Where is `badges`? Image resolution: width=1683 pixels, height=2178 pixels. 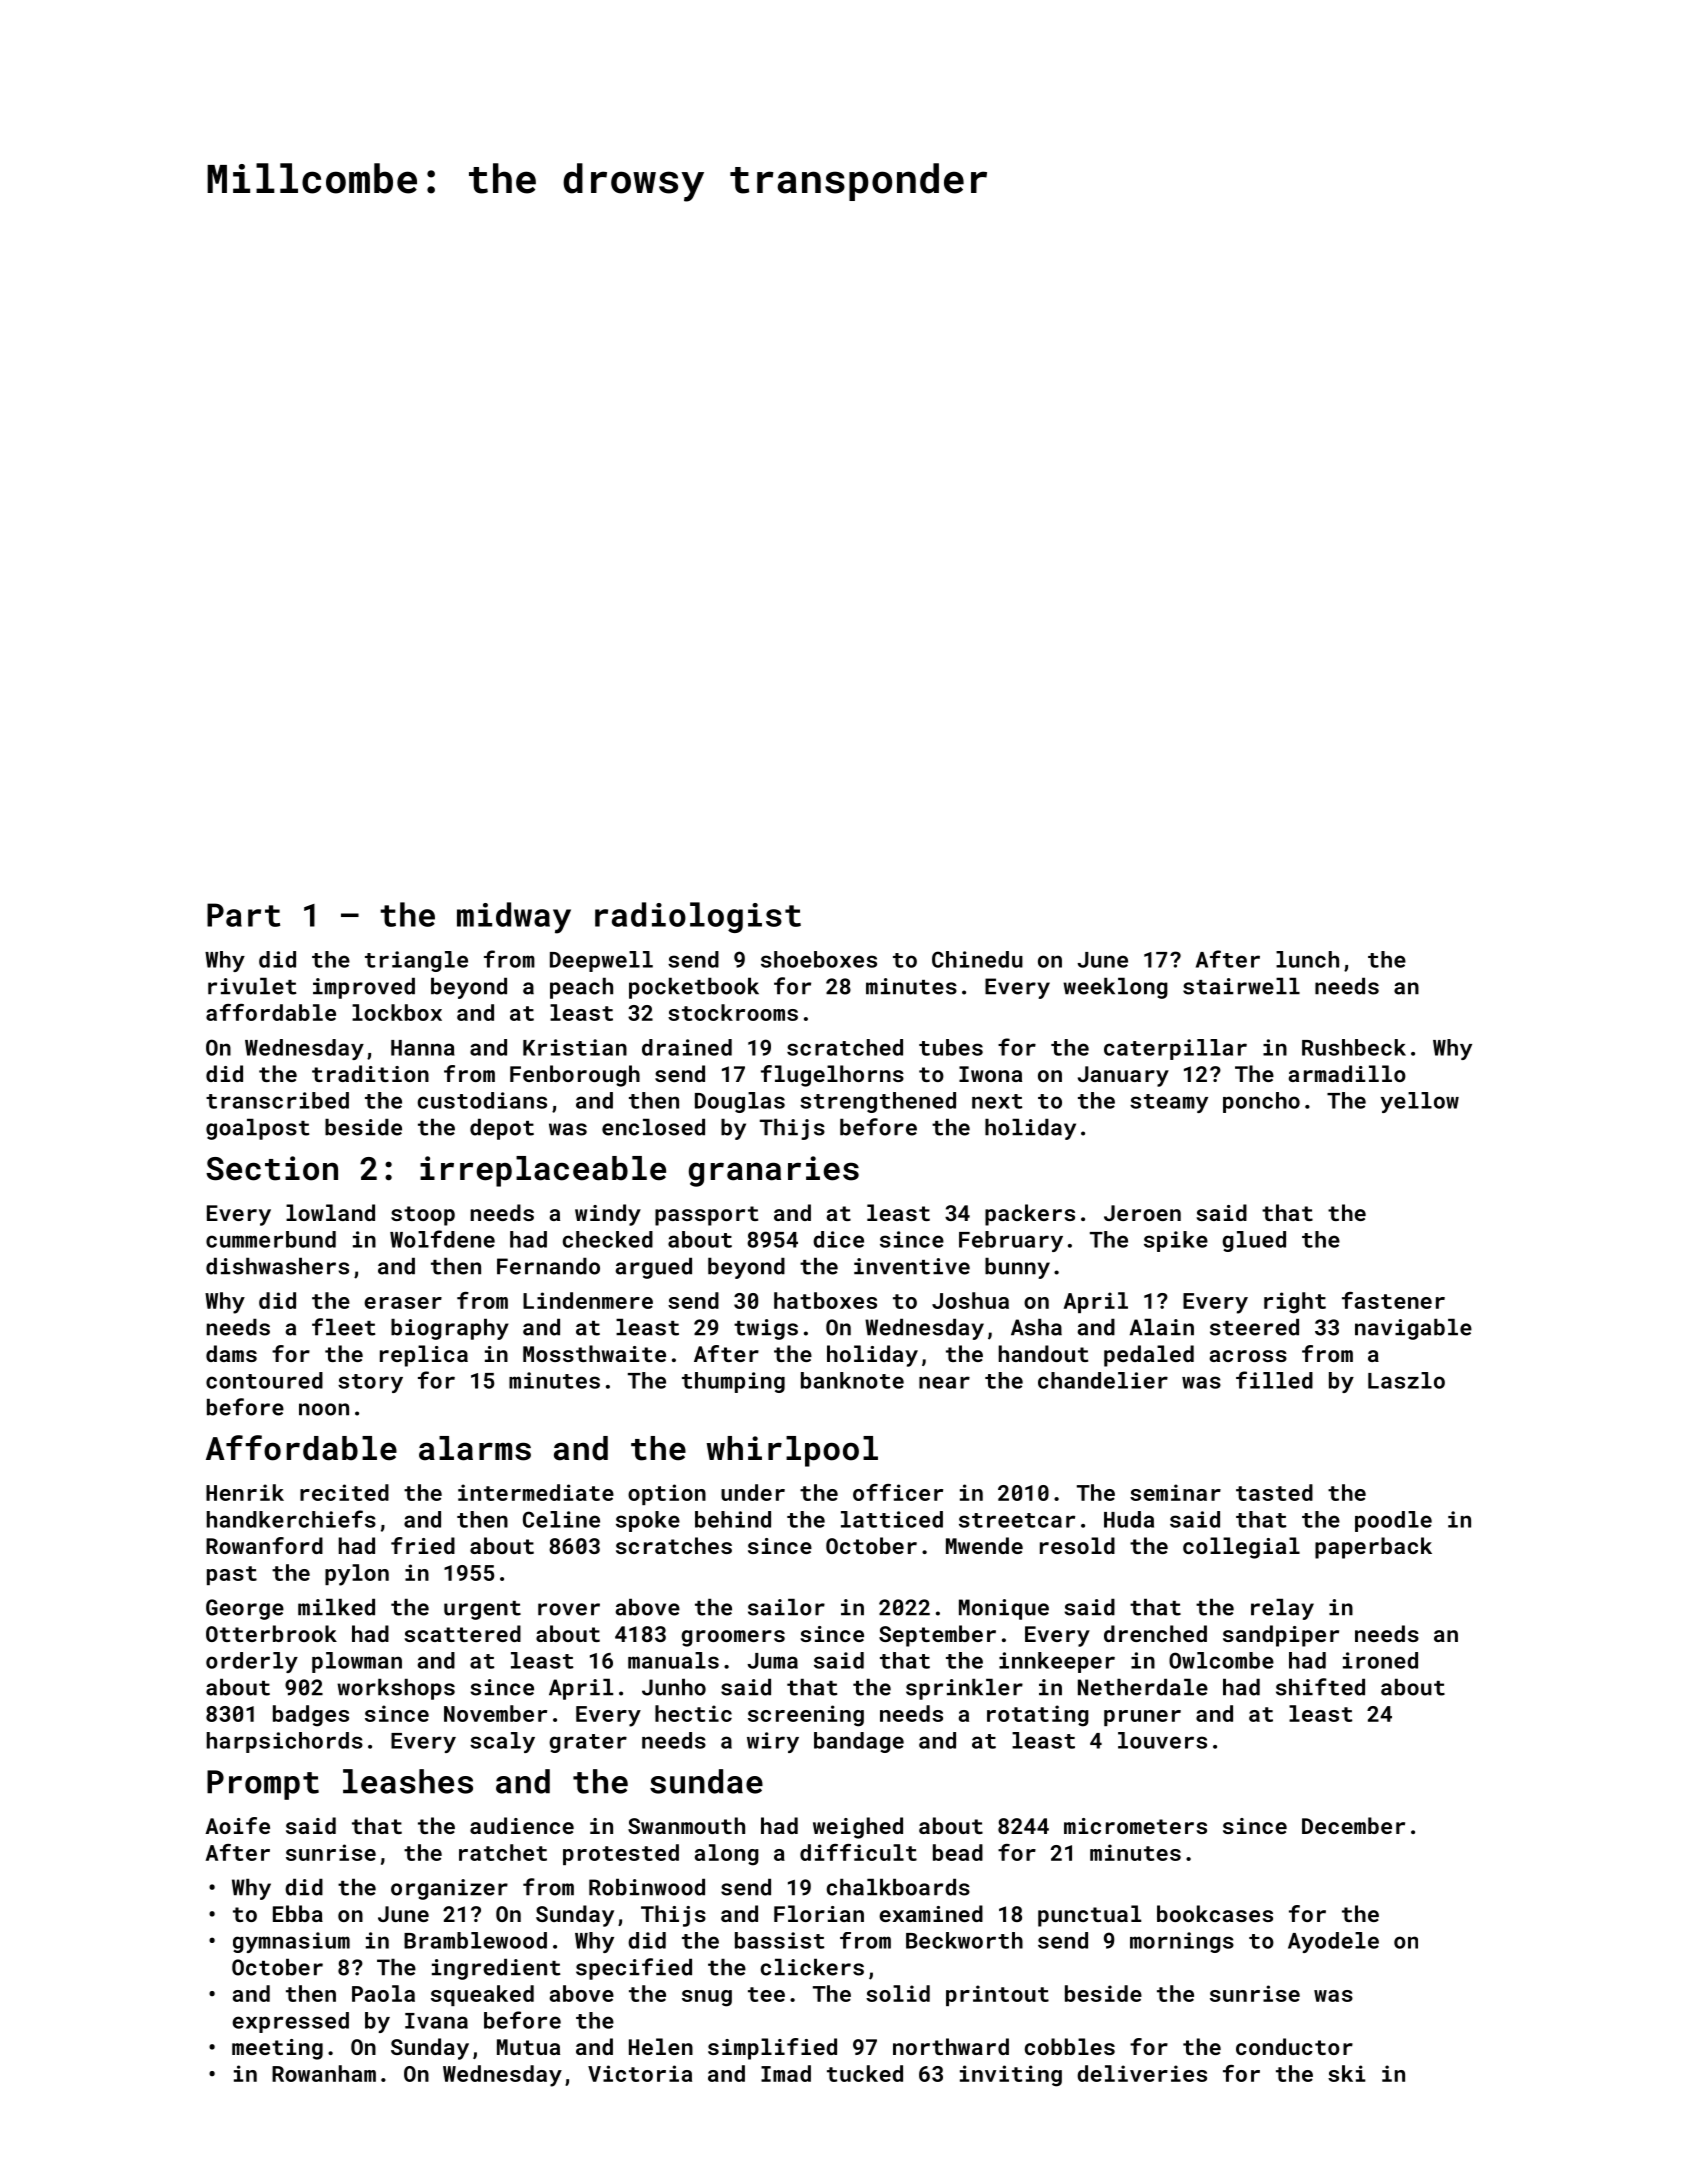 badges is located at coordinates (311, 1716).
